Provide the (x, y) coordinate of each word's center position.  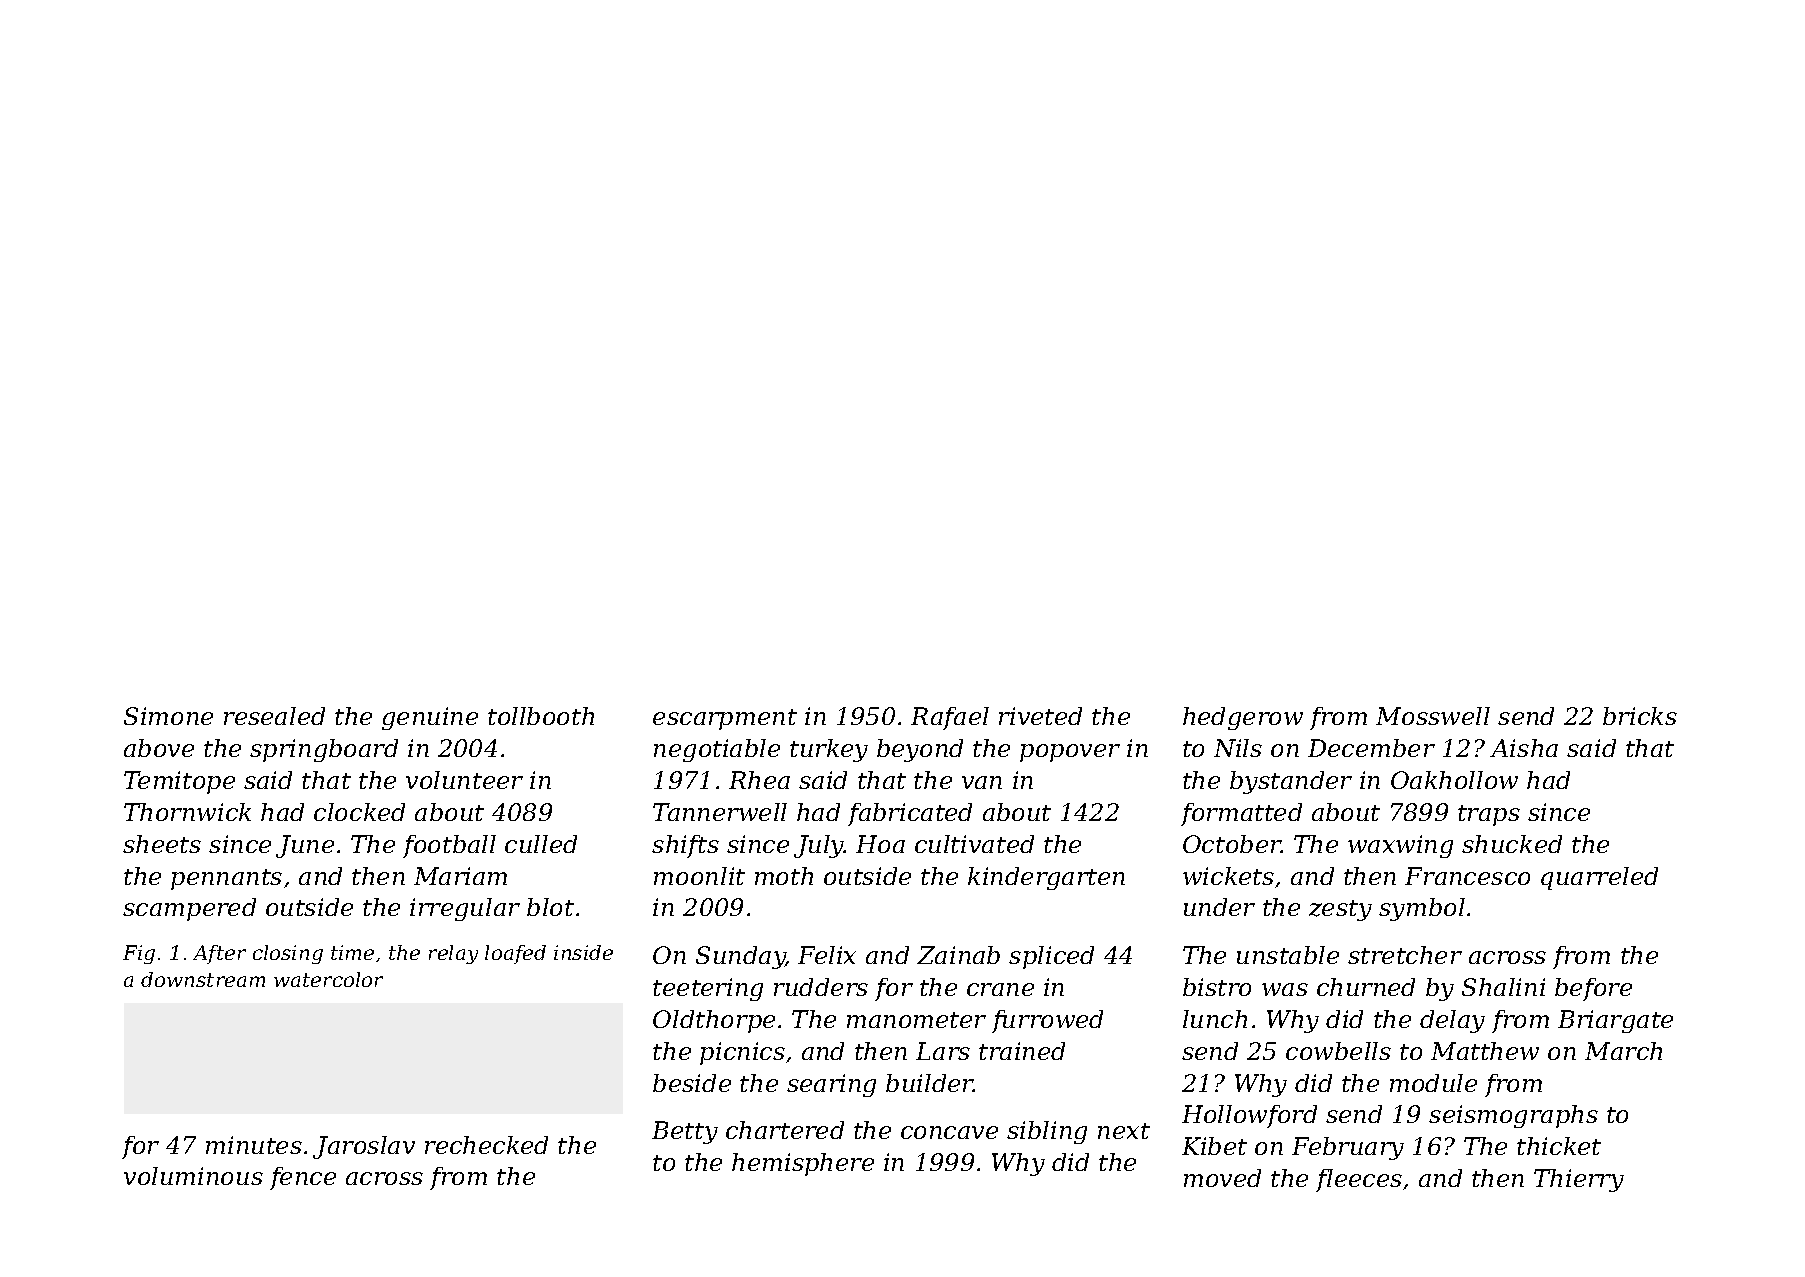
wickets (1228, 876)
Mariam (460, 876)
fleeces (1359, 1180)
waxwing (1400, 846)
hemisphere (803, 1164)
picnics (742, 1053)
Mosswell (1433, 716)
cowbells (1338, 1051)
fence (303, 1178)
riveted (1040, 716)
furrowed (1047, 1021)
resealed (274, 716)
